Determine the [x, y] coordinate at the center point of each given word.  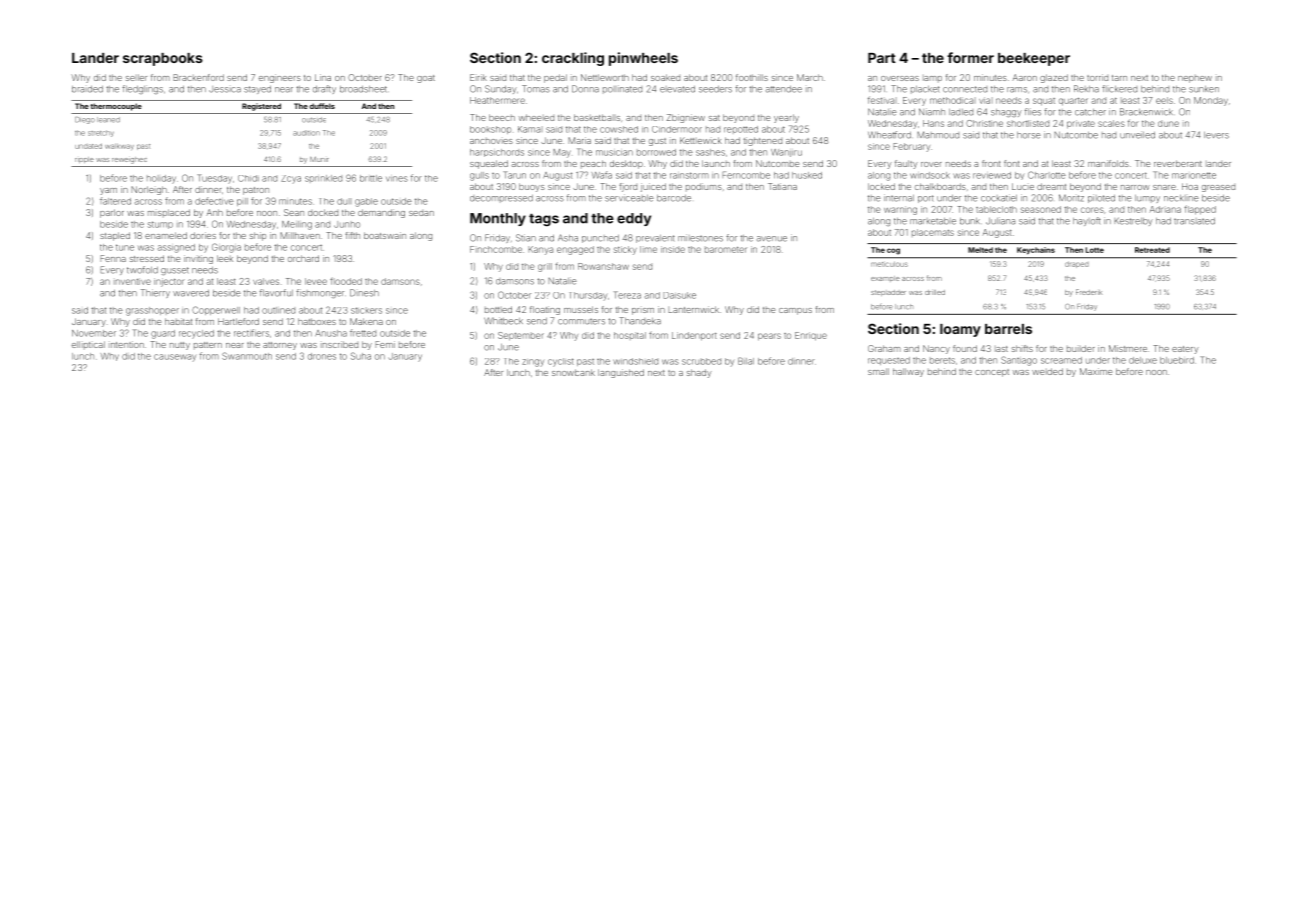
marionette [1194, 175]
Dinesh [364, 293]
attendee [784, 89]
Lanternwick [693, 309]
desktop [626, 164]
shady [699, 373]
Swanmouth [247, 356]
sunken [1204, 89]
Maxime [1096, 371]
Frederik [1089, 292]
